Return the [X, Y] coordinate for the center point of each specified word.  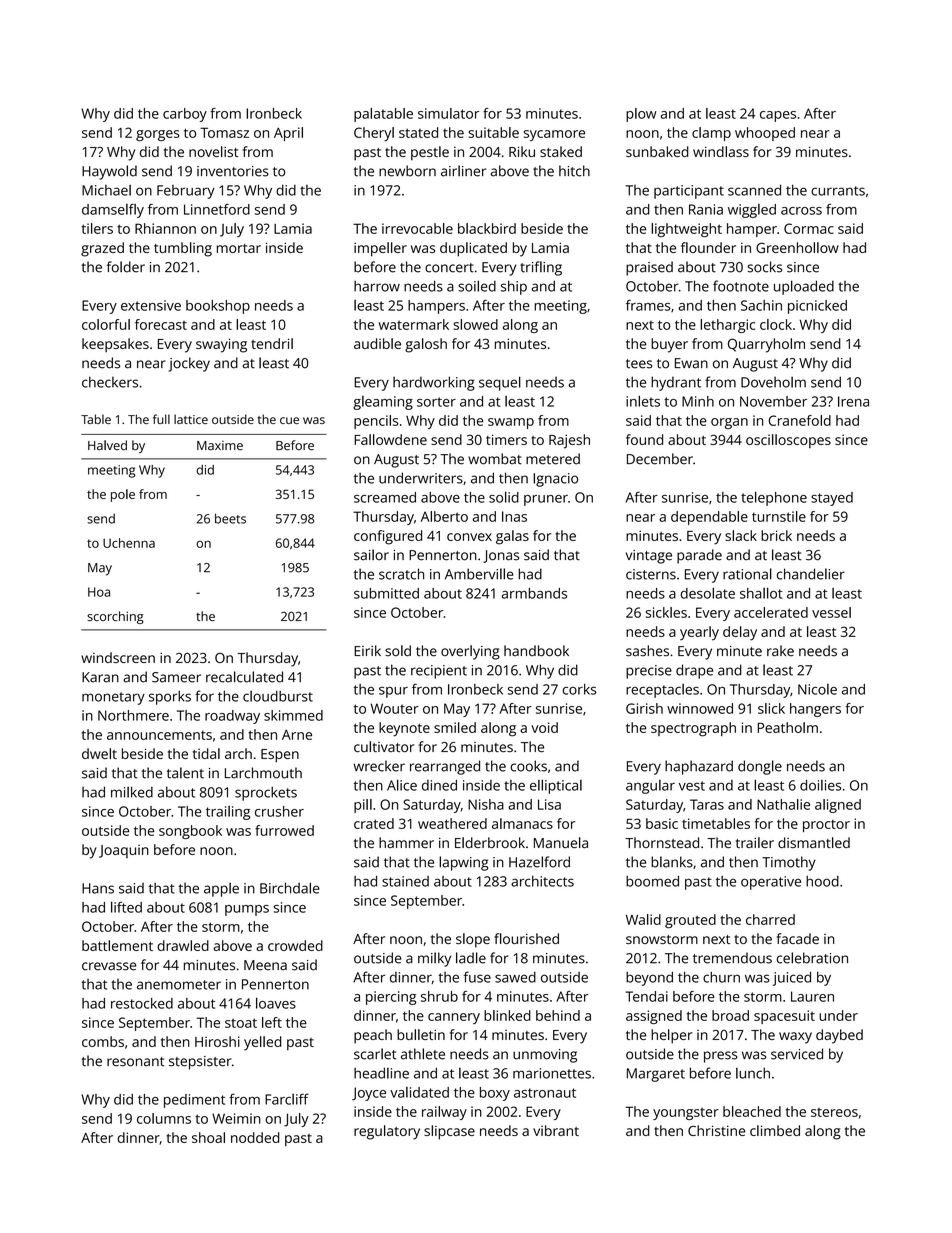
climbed [775, 1130]
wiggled [752, 211]
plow [641, 115]
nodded [255, 1137]
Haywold [109, 172]
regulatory [387, 1132]
